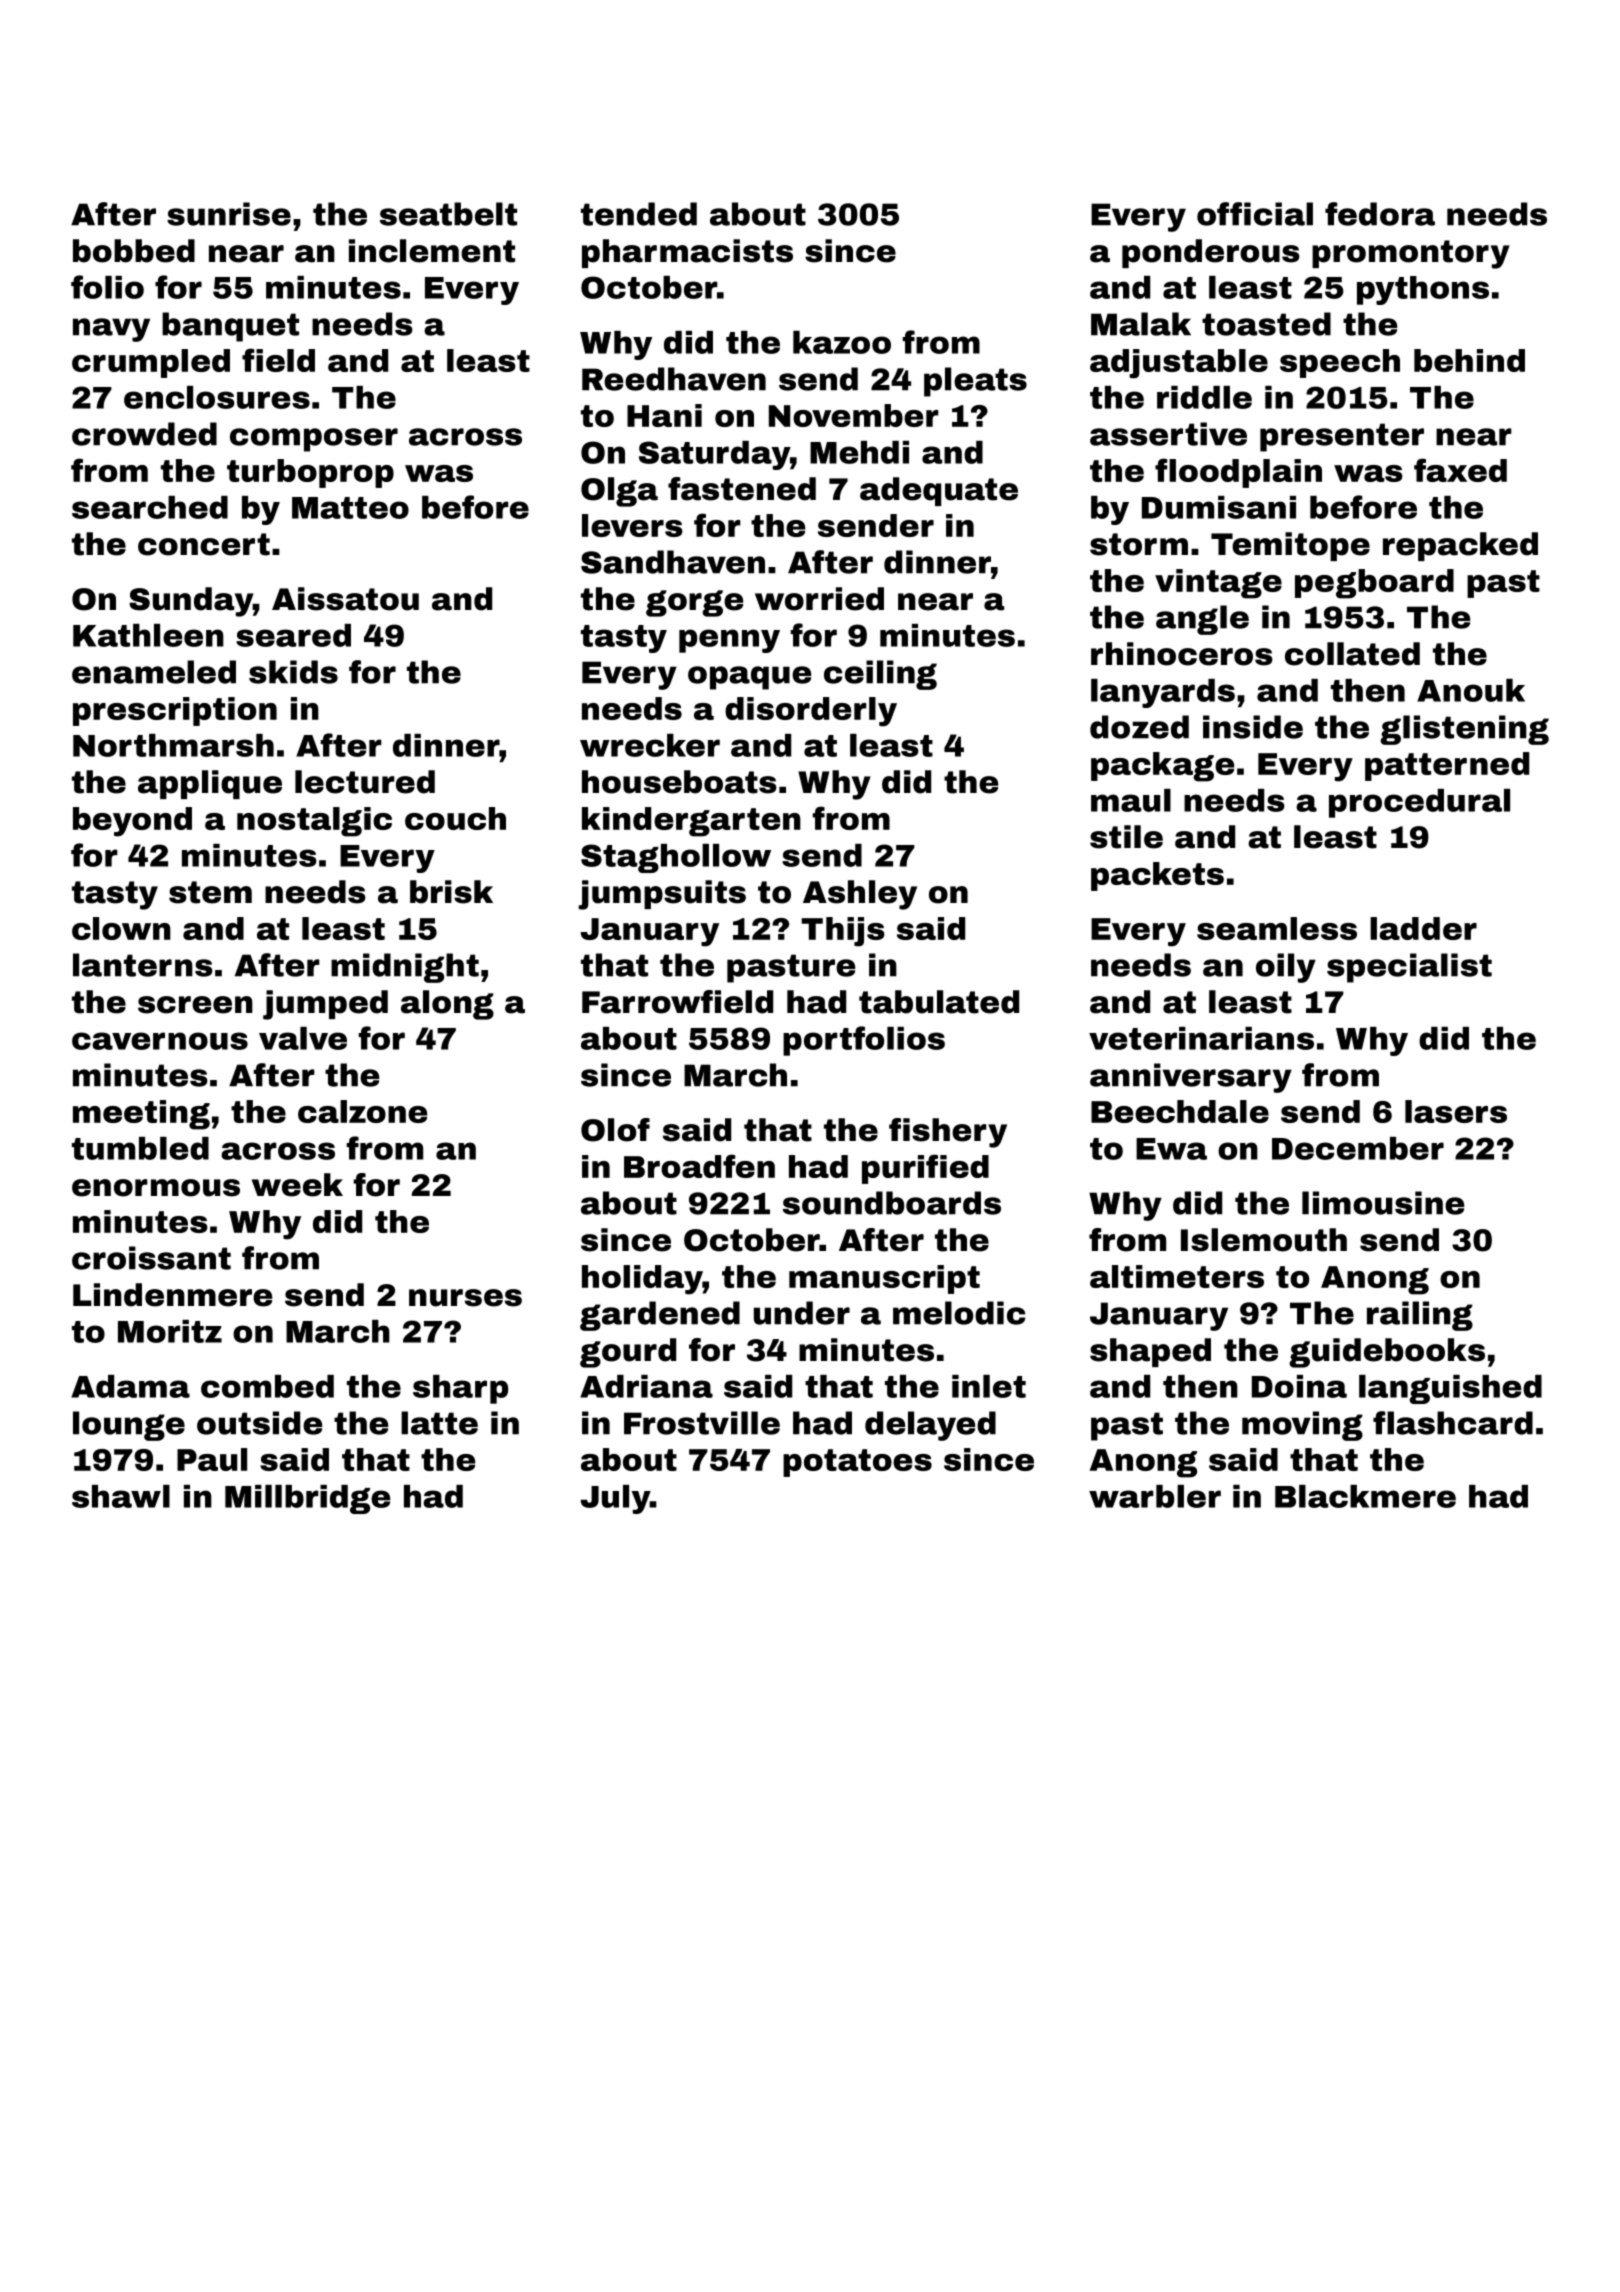 The height and width of the page is (2292, 1620). Describe the element at coordinates (1419, 803) in the page. I see `procedural` at that location.
